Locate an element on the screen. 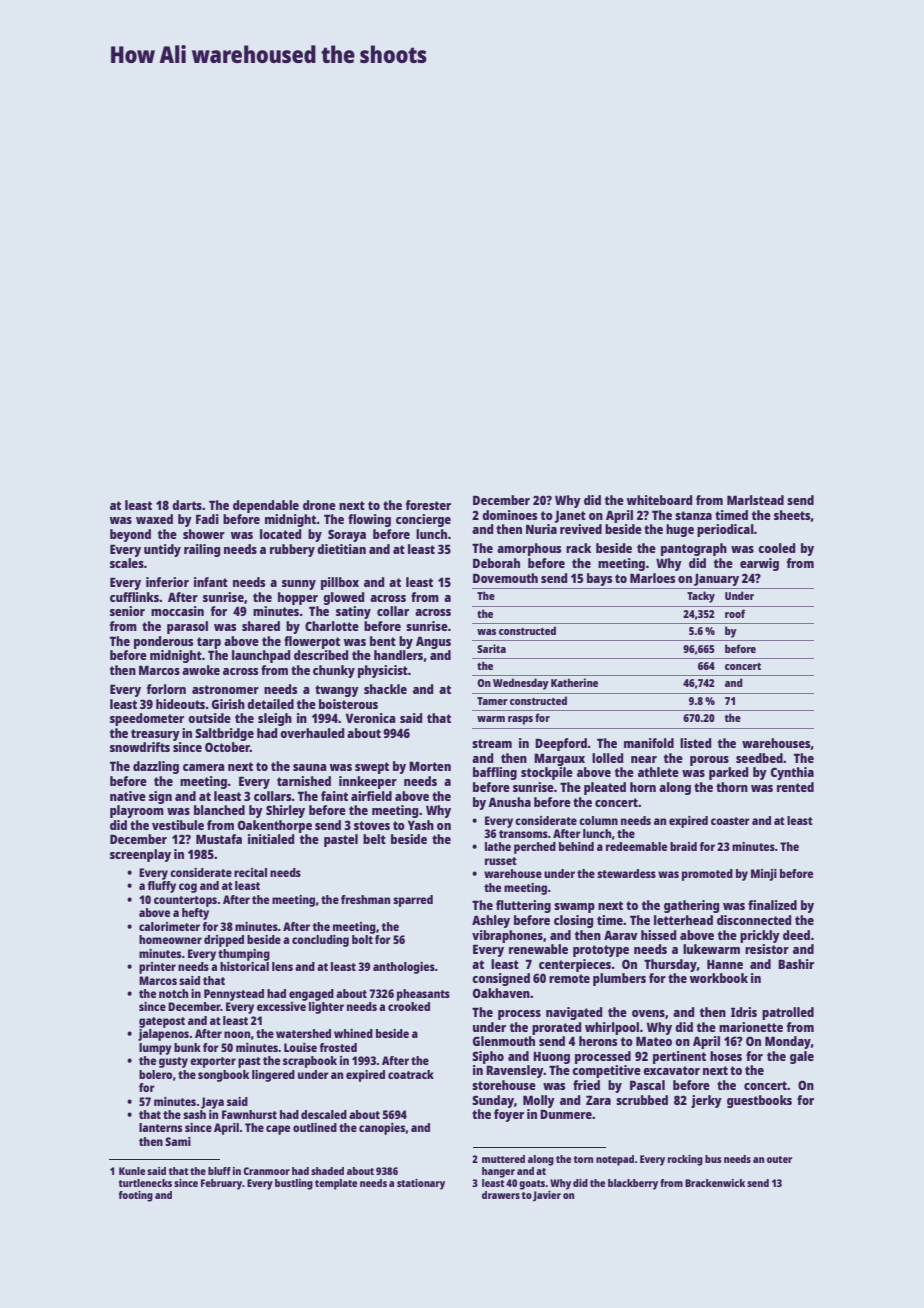 The width and height of the screenshot is (924, 1308). concluding is located at coordinates (320, 941).
